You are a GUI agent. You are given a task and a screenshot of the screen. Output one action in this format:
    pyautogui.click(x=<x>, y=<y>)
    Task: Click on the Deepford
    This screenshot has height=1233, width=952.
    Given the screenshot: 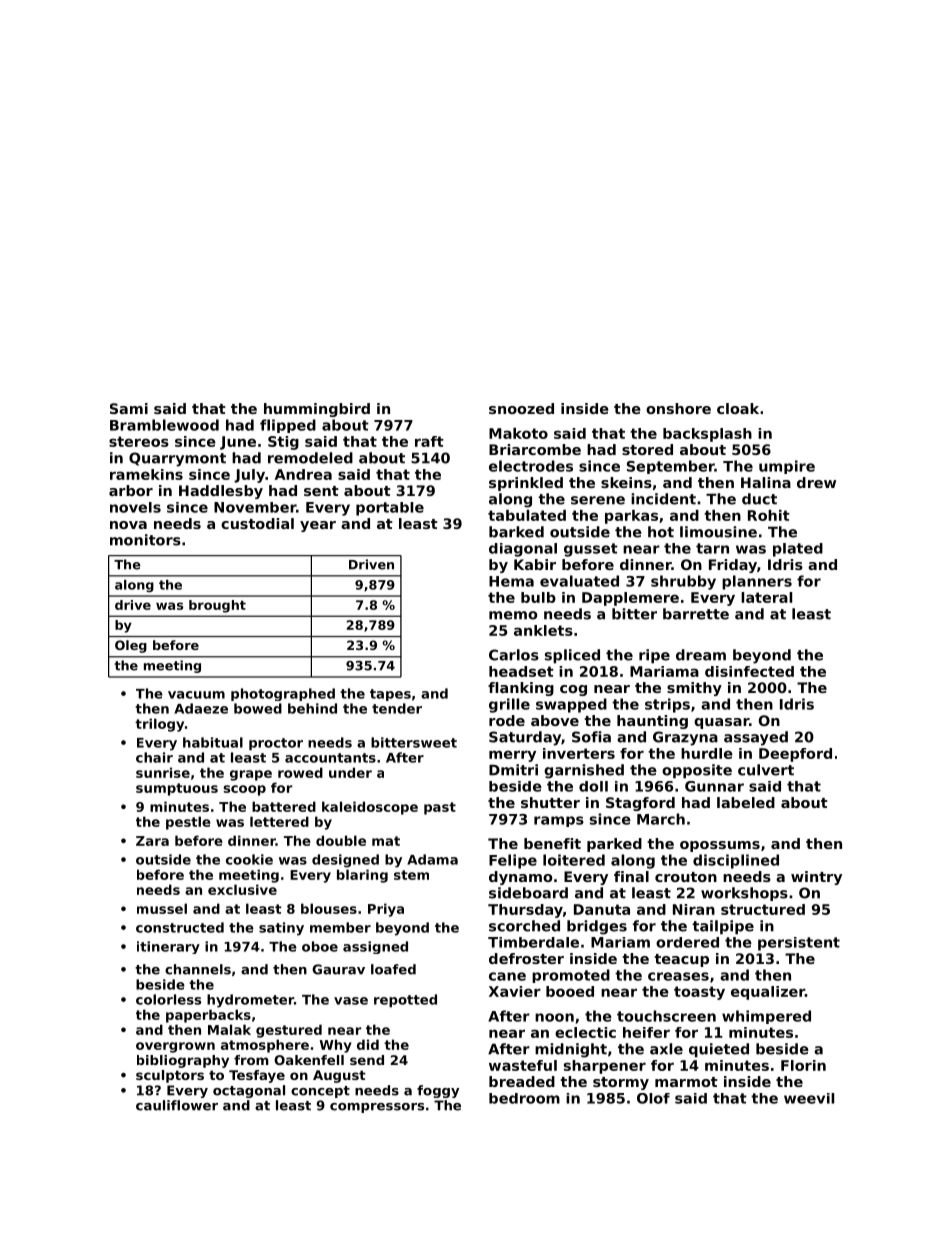 What is the action you would take?
    pyautogui.click(x=795, y=755)
